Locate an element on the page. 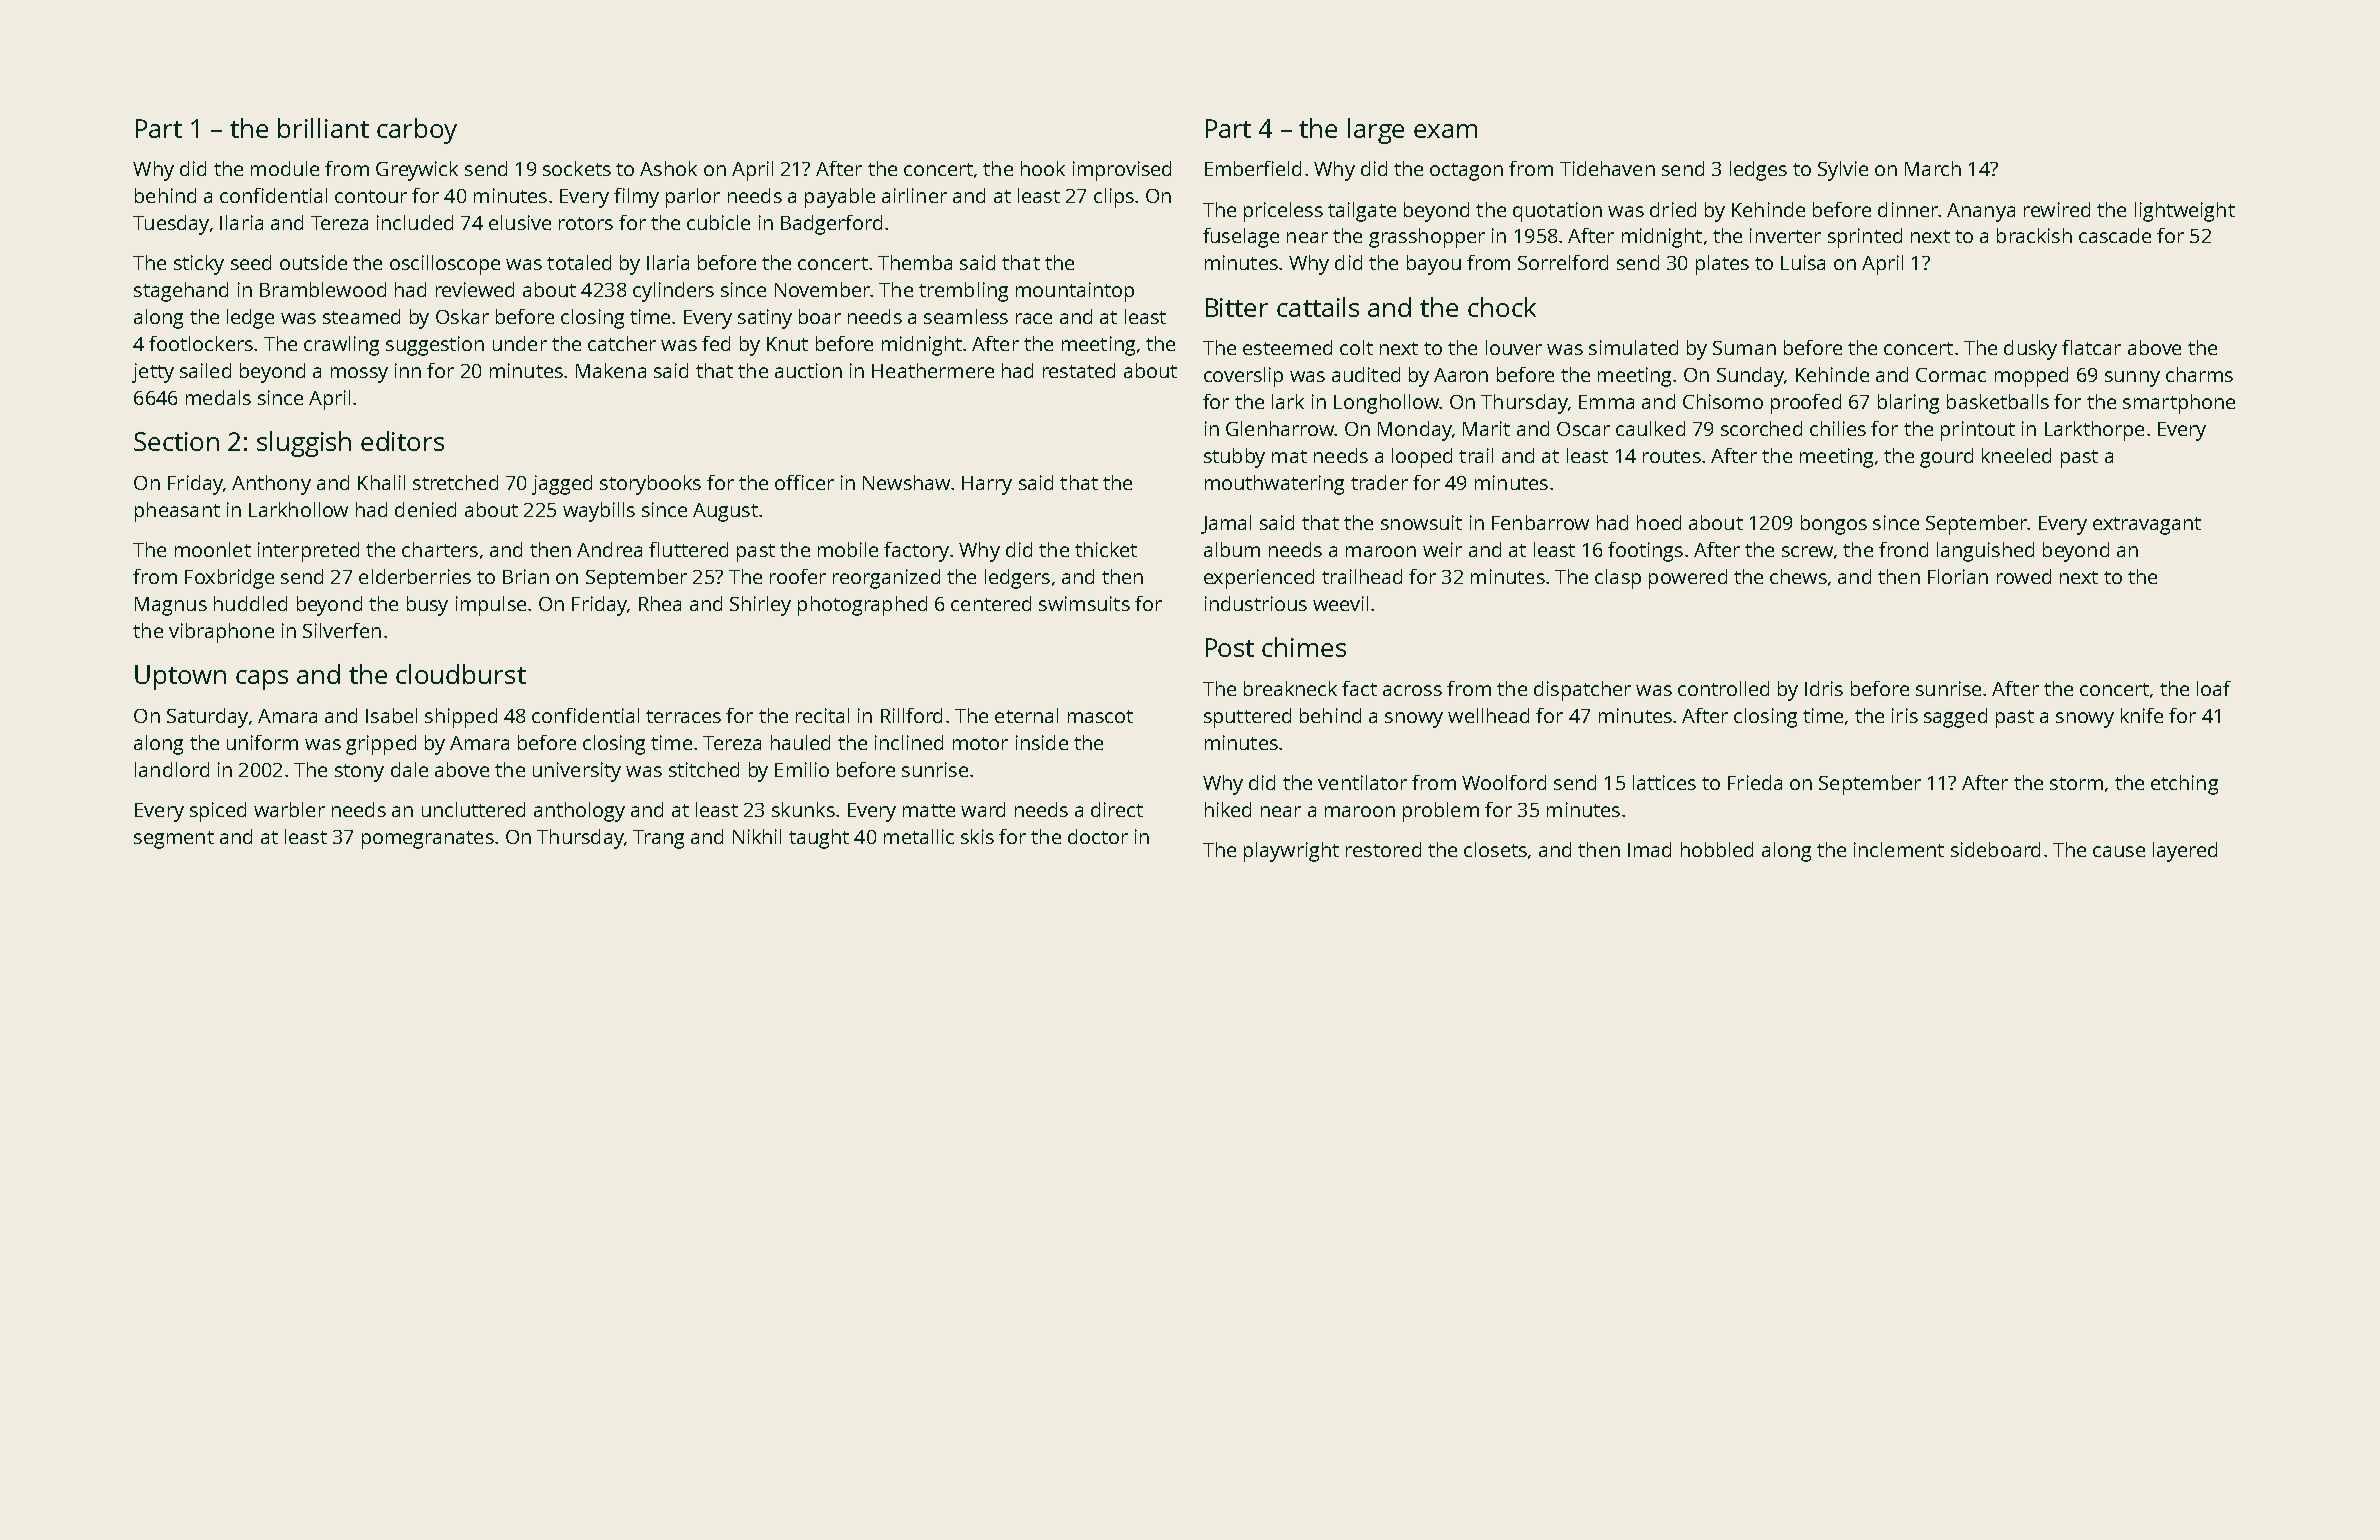  stitched is located at coordinates (704, 769).
